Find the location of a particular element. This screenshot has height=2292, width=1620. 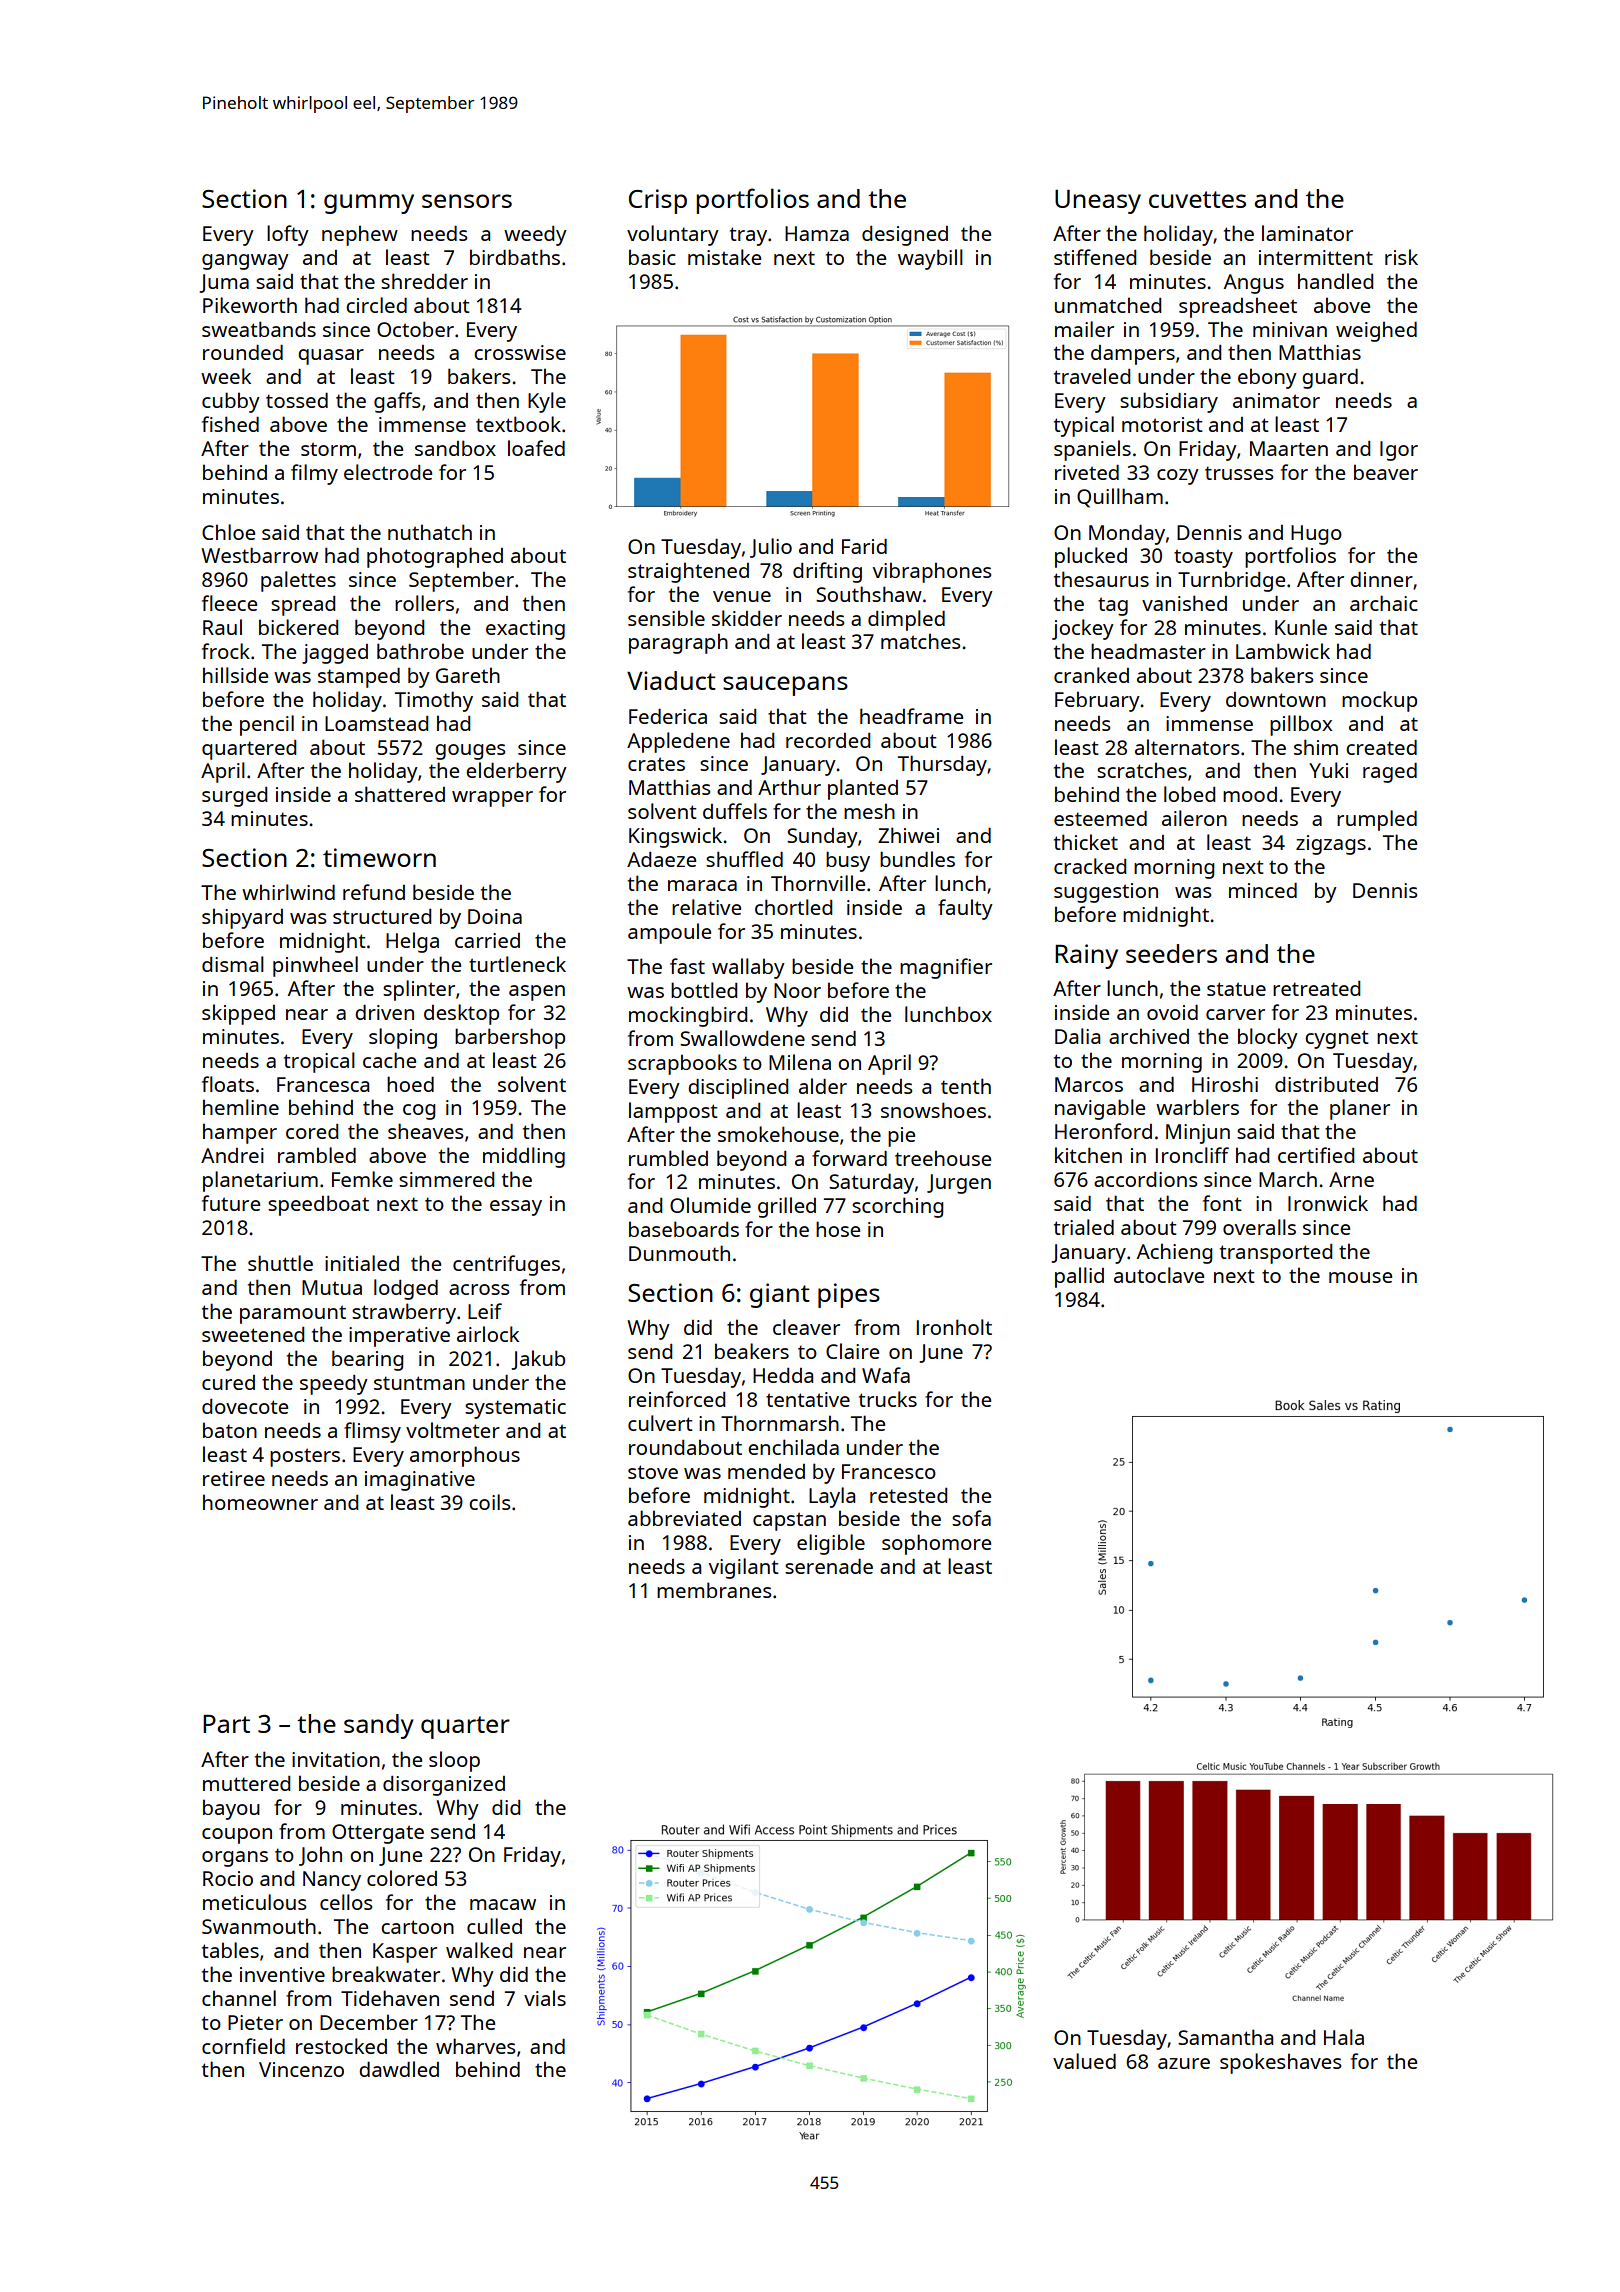

filmy is located at coordinates (314, 474).
